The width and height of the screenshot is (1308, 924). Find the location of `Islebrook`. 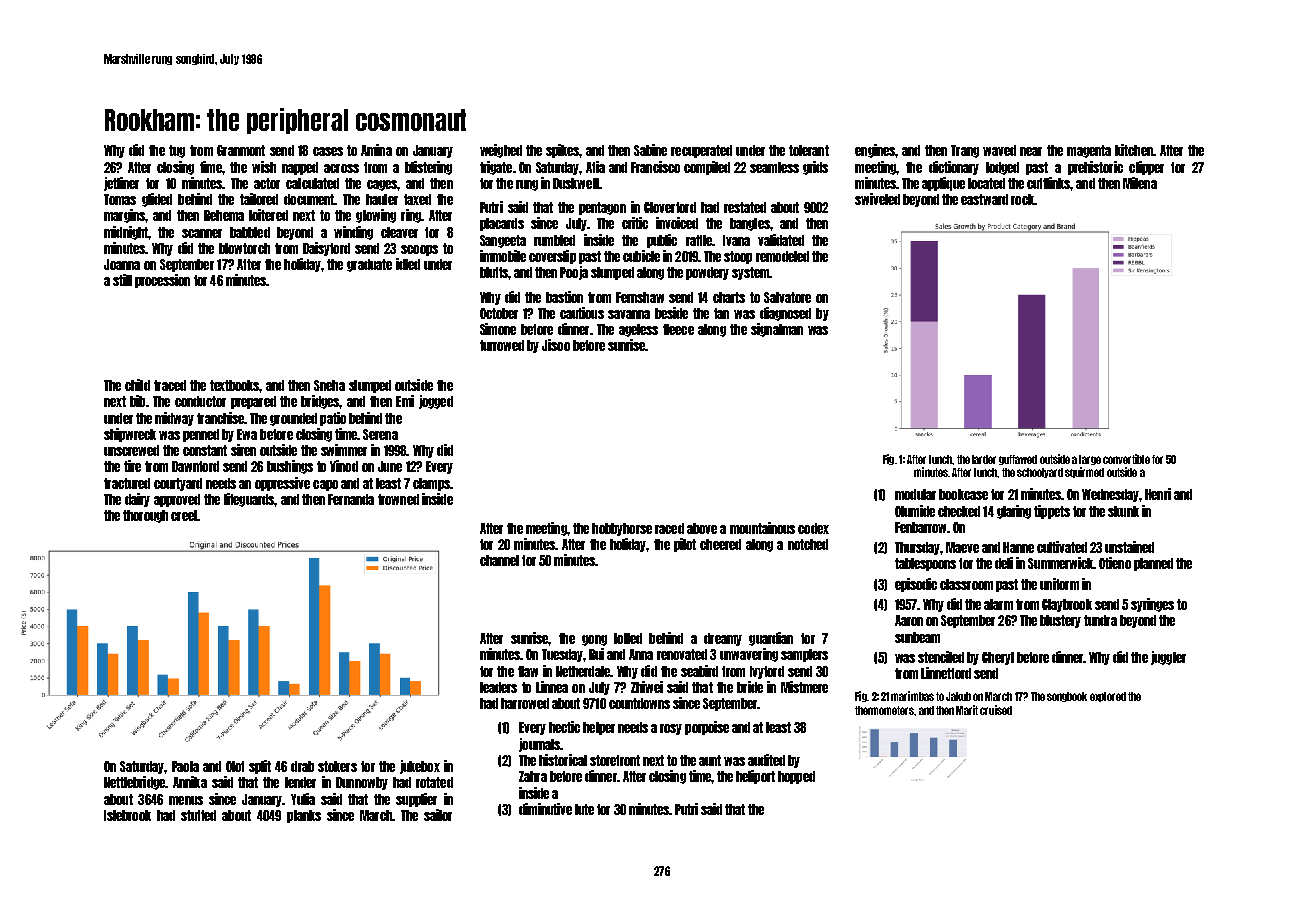

Islebrook is located at coordinates (127, 815).
